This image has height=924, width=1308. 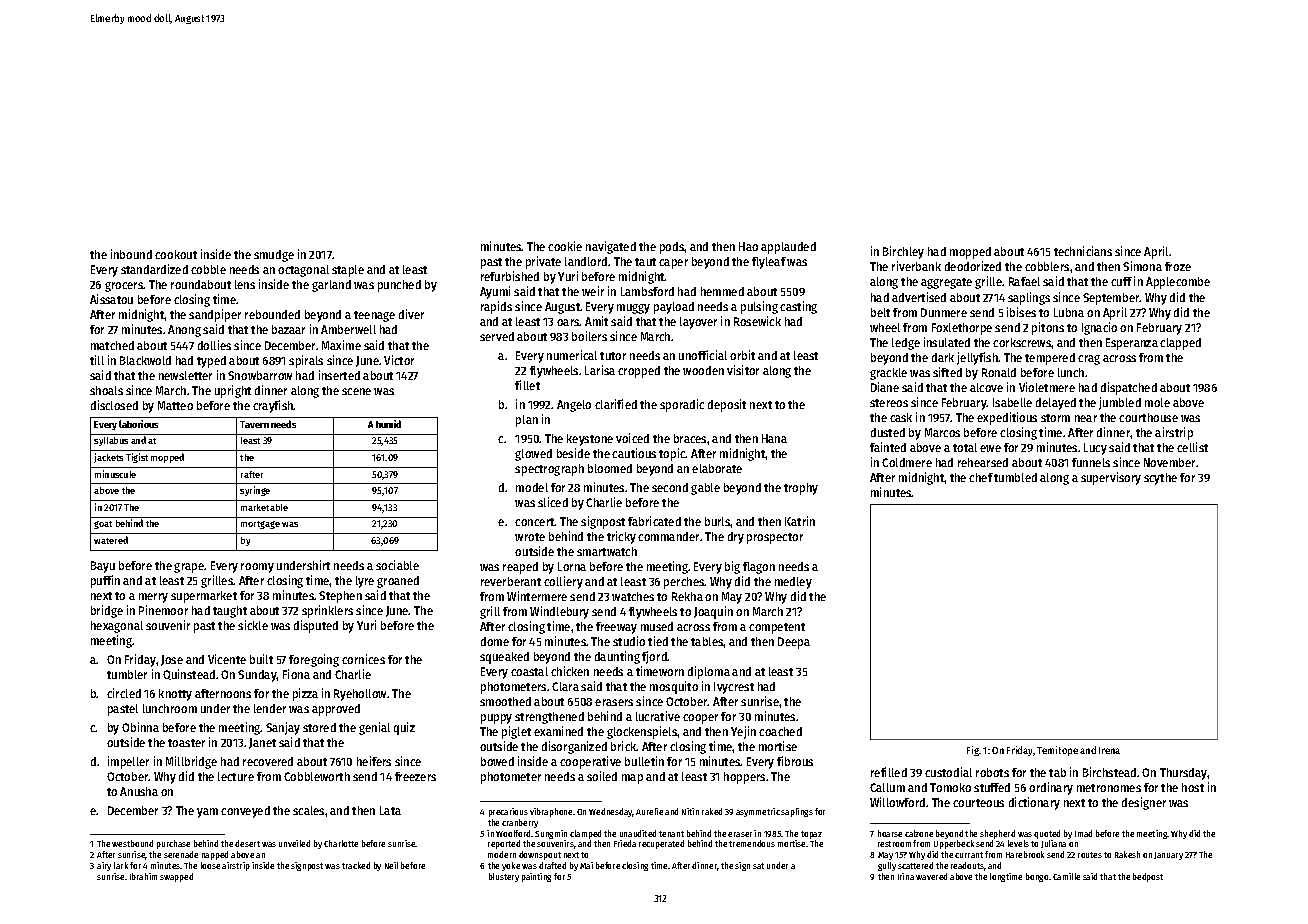 I want to click on Irena, so click(x=1109, y=750).
